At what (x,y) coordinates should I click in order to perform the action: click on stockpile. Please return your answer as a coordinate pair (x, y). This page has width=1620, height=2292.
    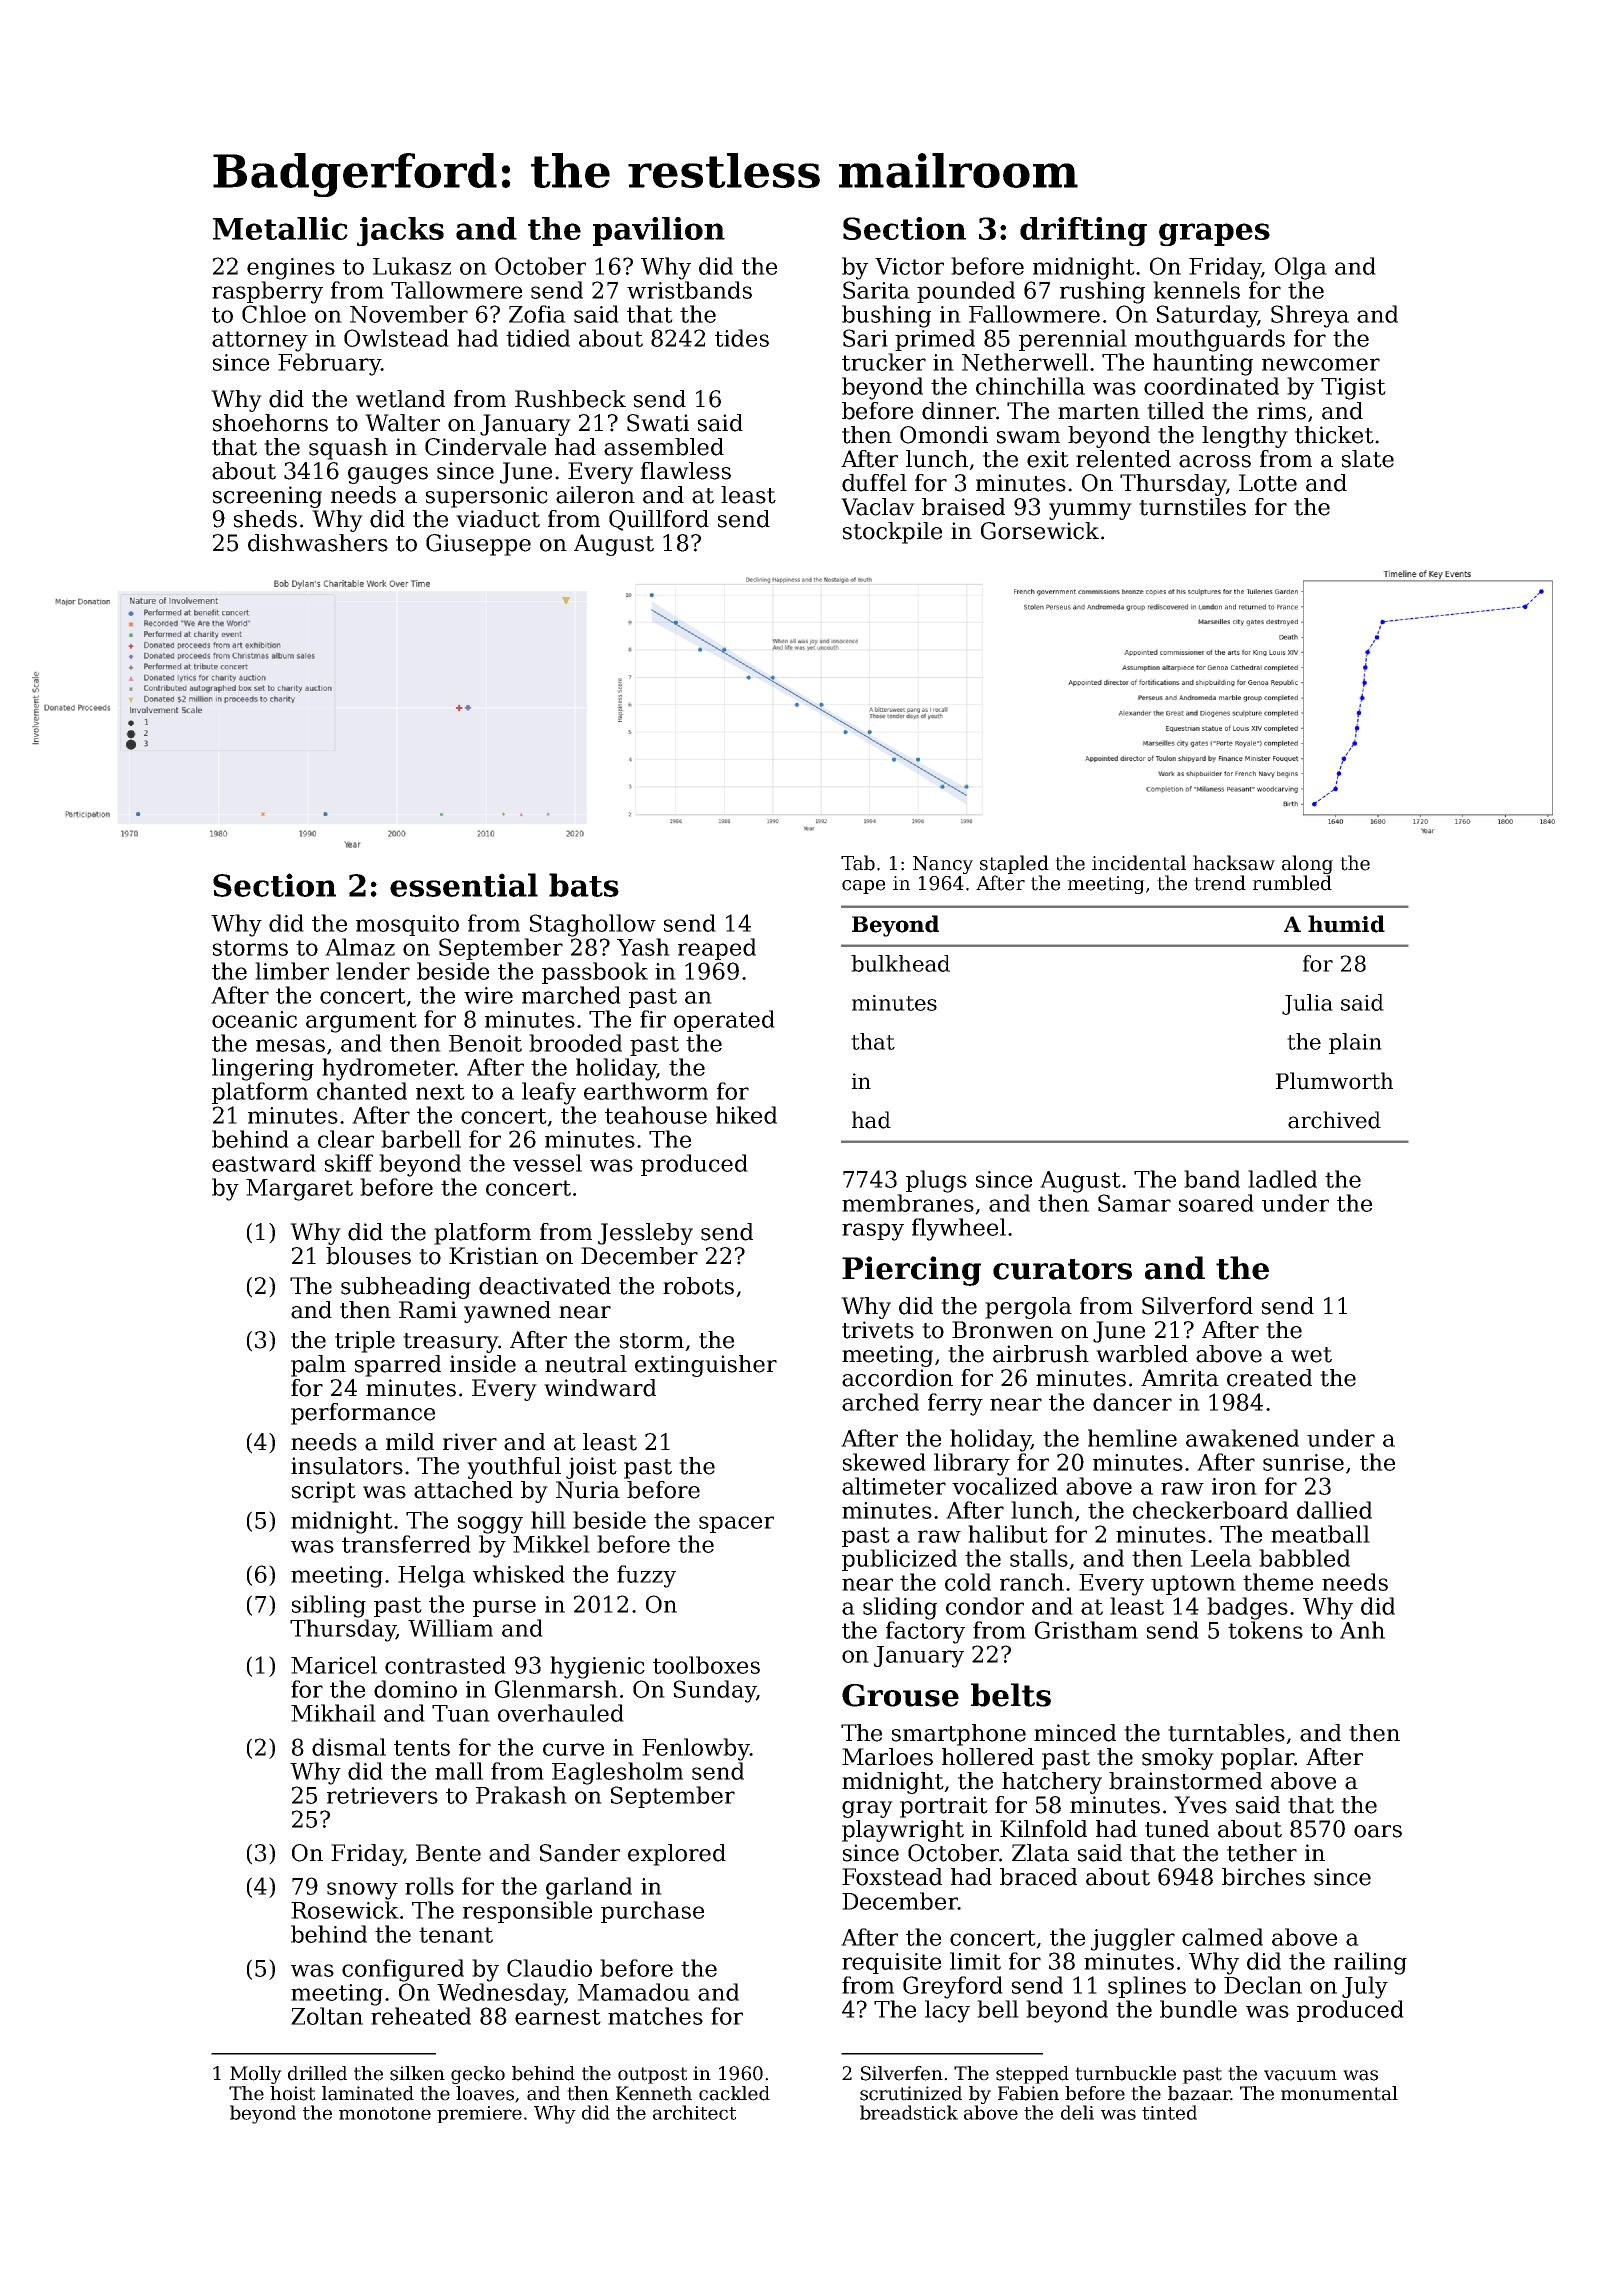
    Looking at the image, I should click on (892, 533).
